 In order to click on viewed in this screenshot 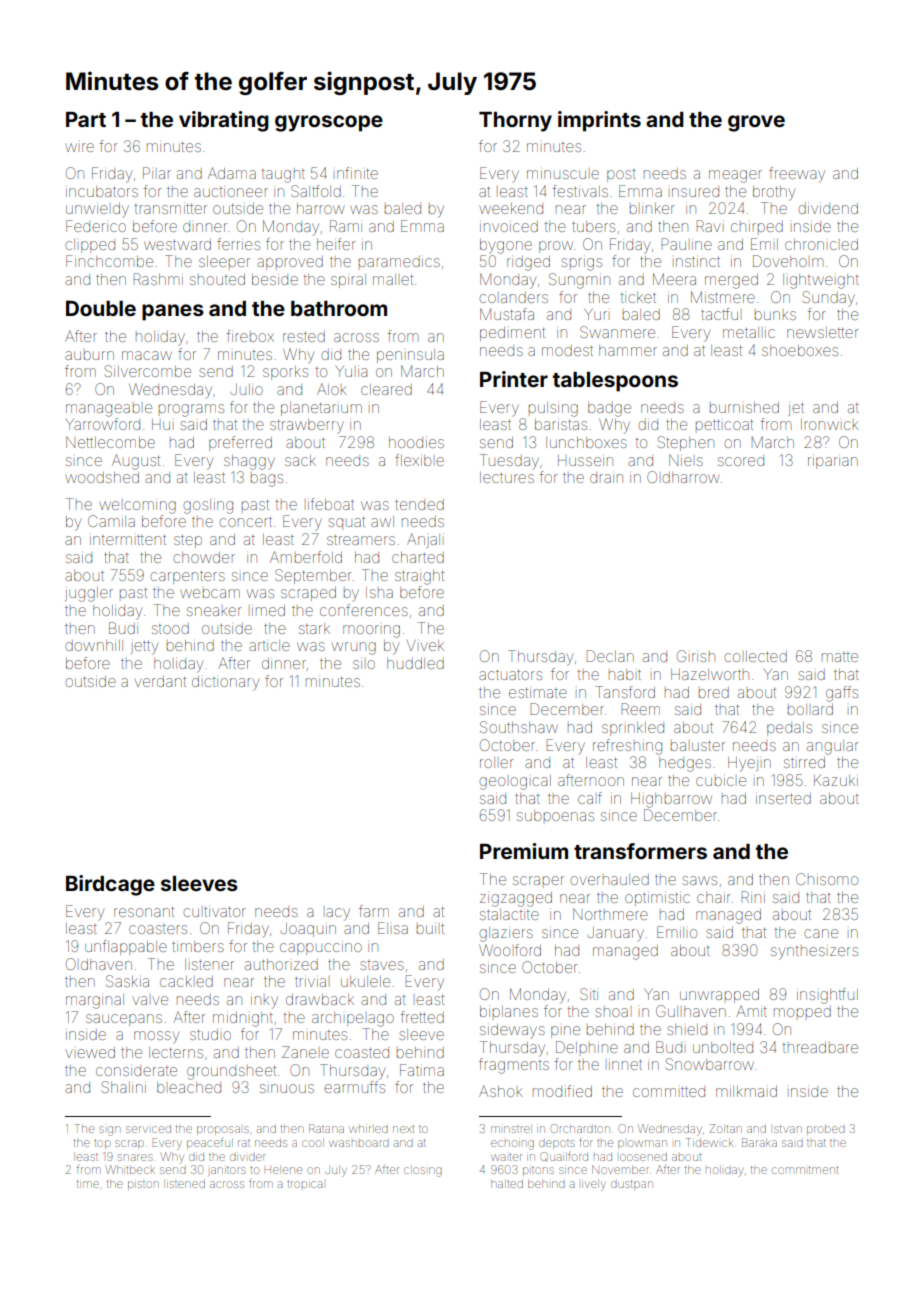, I will do `click(90, 1052)`.
